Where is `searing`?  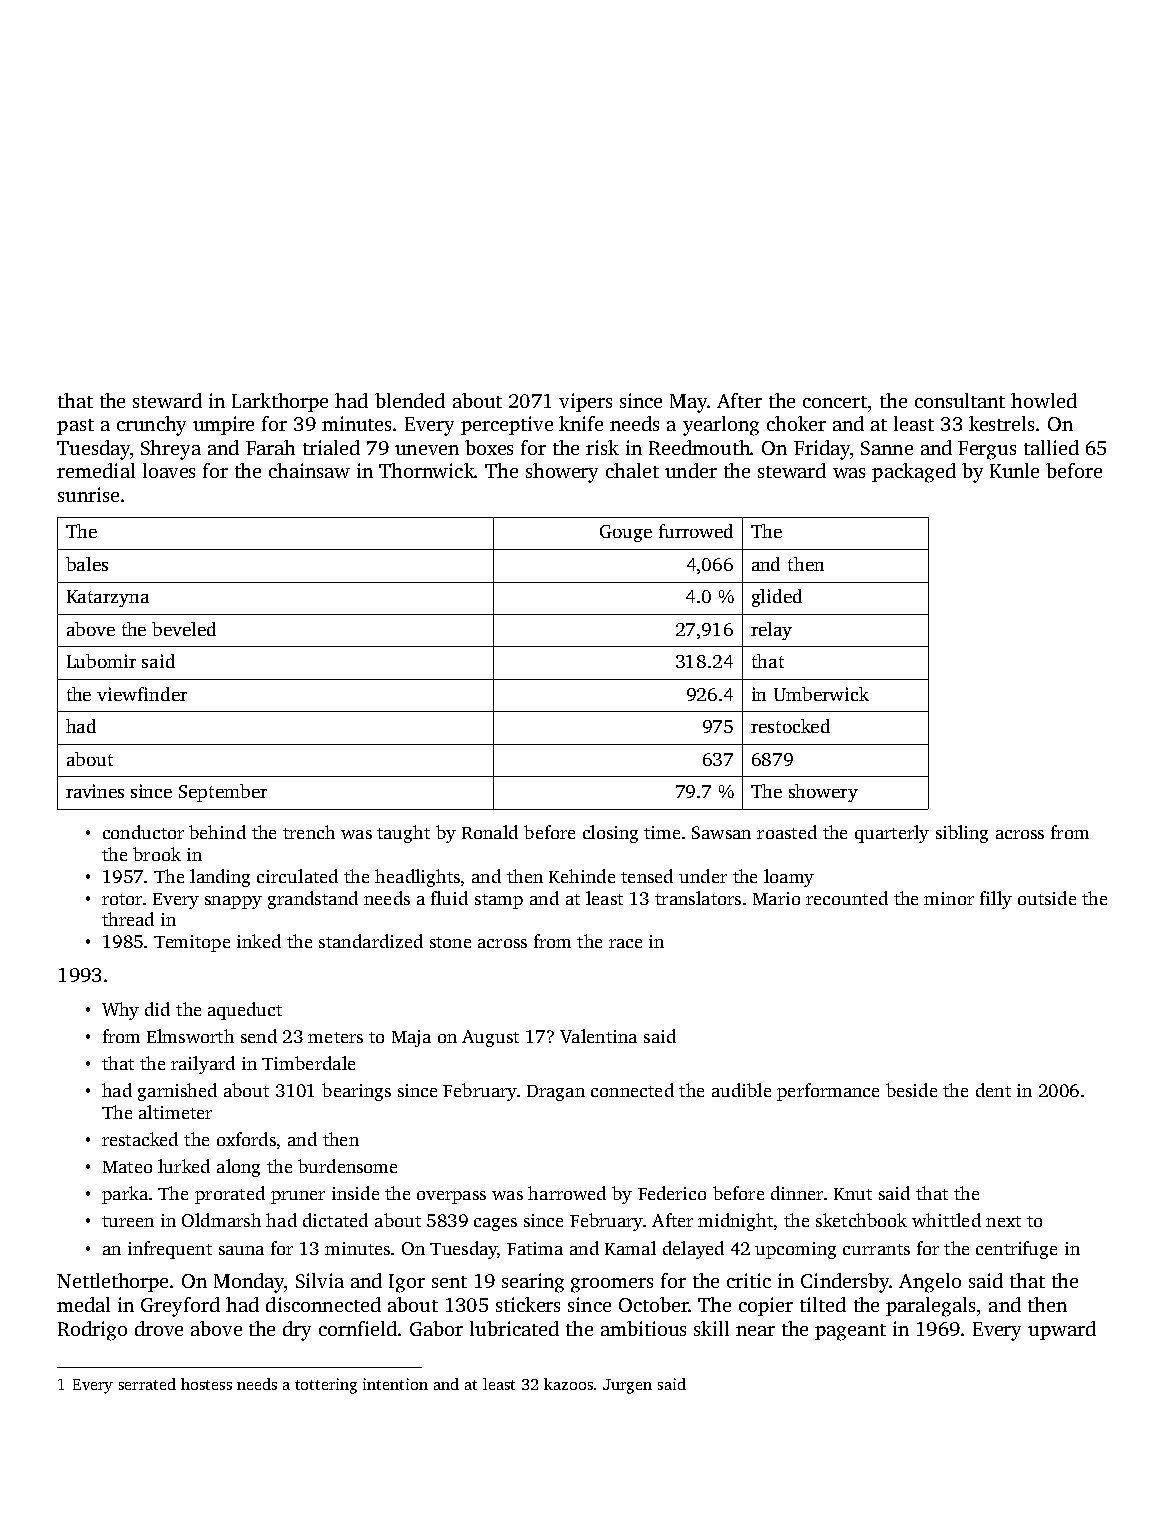 searing is located at coordinates (533, 1283).
